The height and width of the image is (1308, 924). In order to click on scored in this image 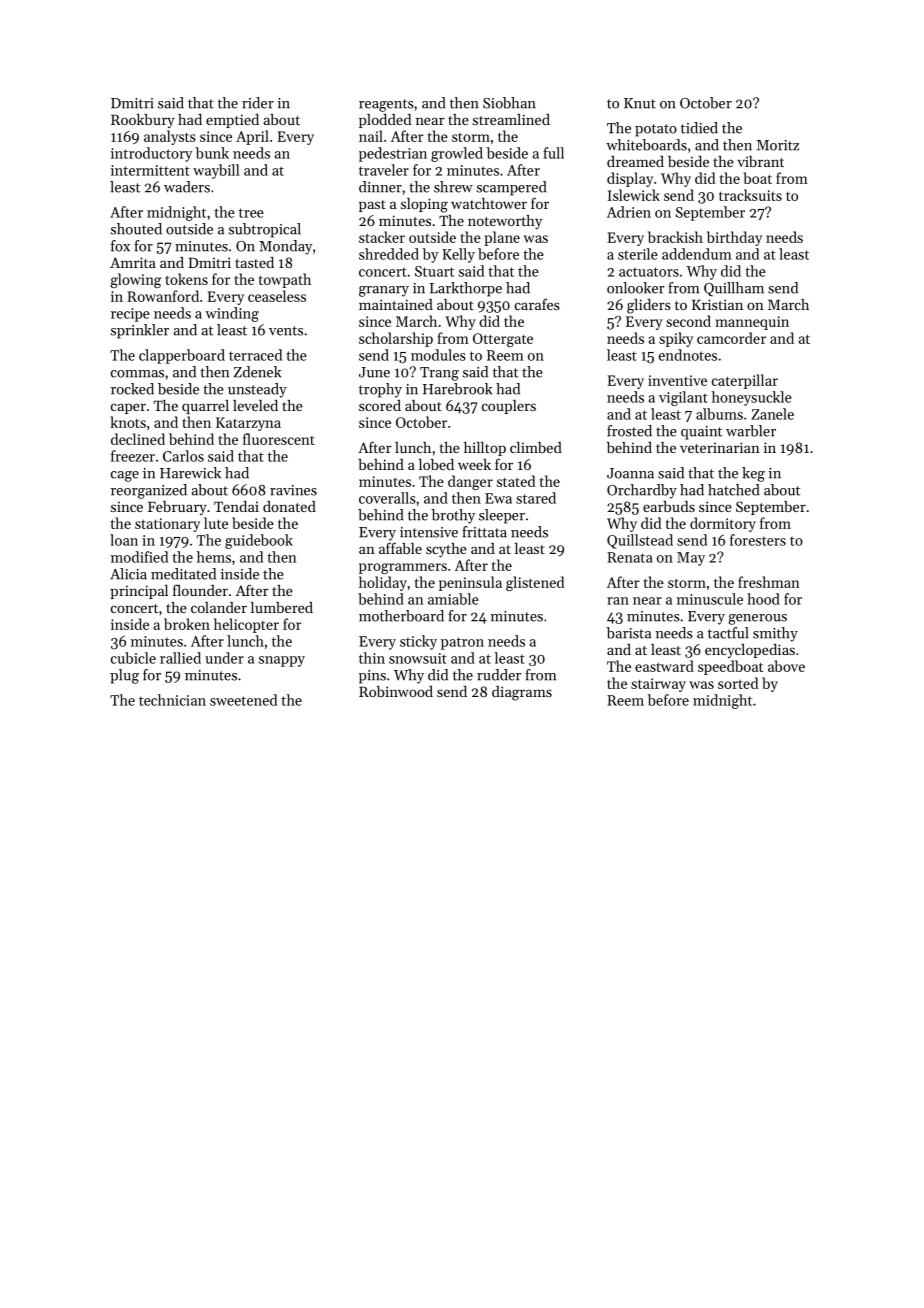, I will do `click(380, 405)`.
